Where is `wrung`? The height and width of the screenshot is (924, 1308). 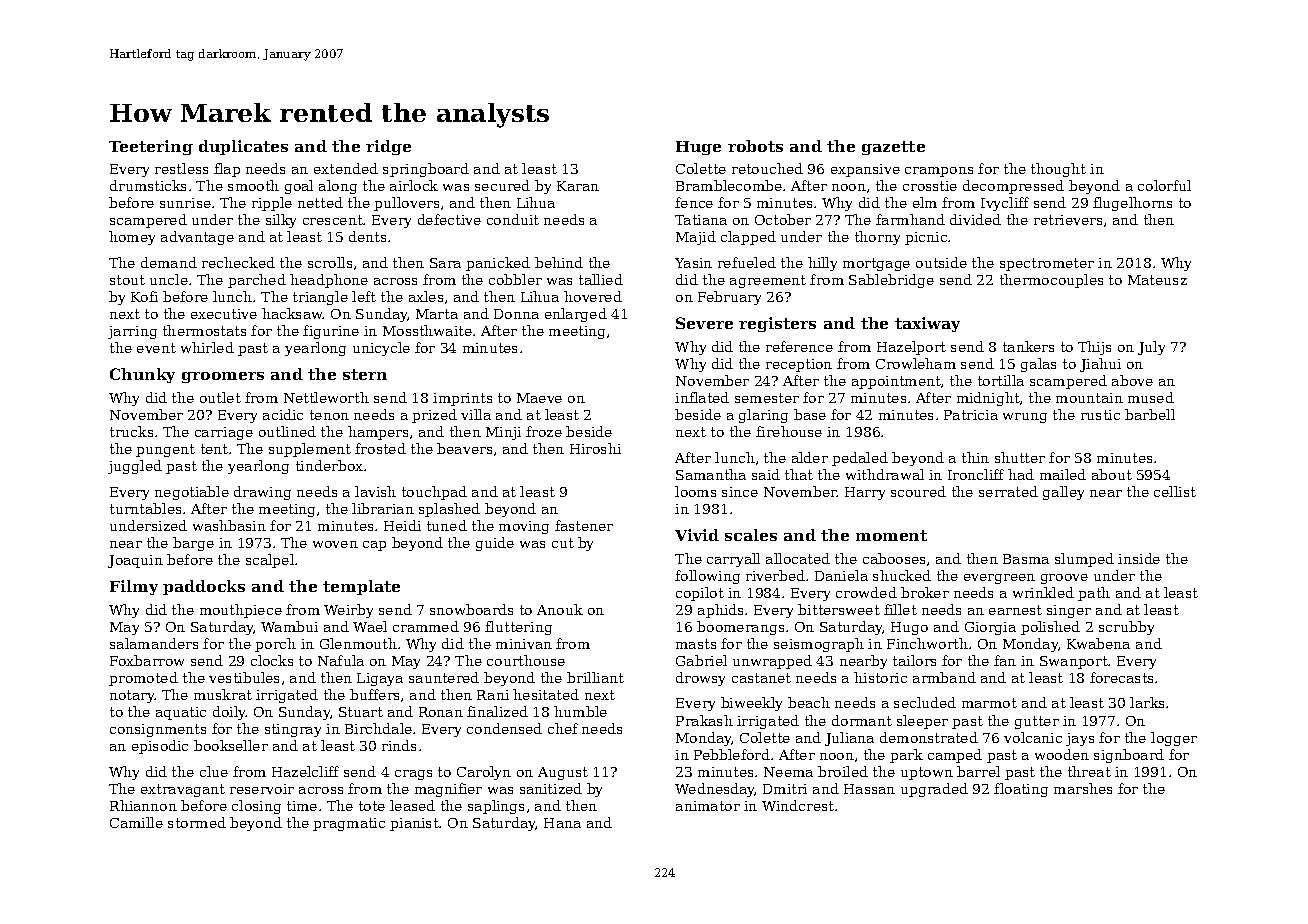
wrung is located at coordinates (1025, 418).
